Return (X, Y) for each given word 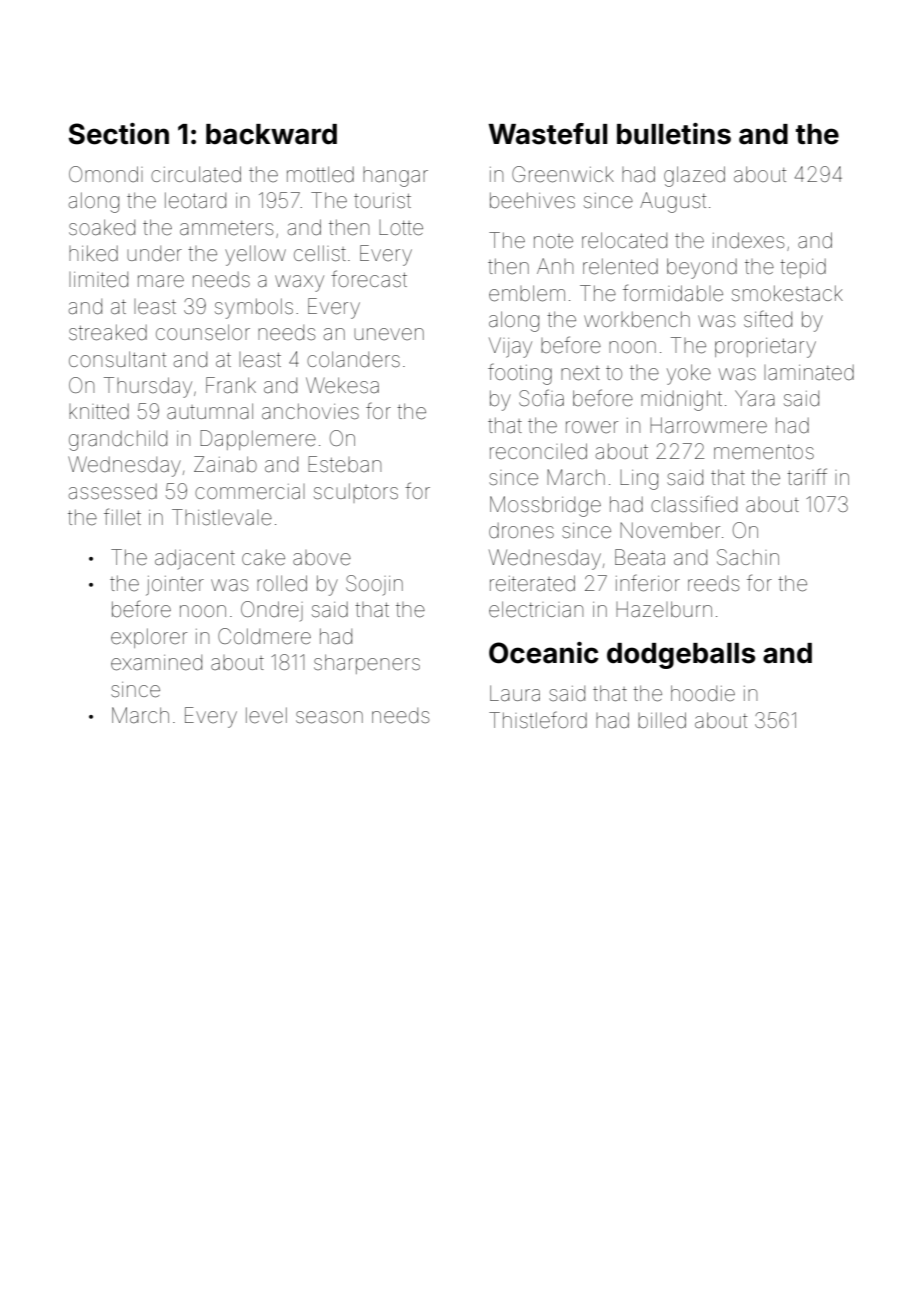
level (266, 715)
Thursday (148, 387)
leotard (195, 200)
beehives (532, 200)
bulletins (674, 134)
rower (592, 427)
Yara (755, 398)
